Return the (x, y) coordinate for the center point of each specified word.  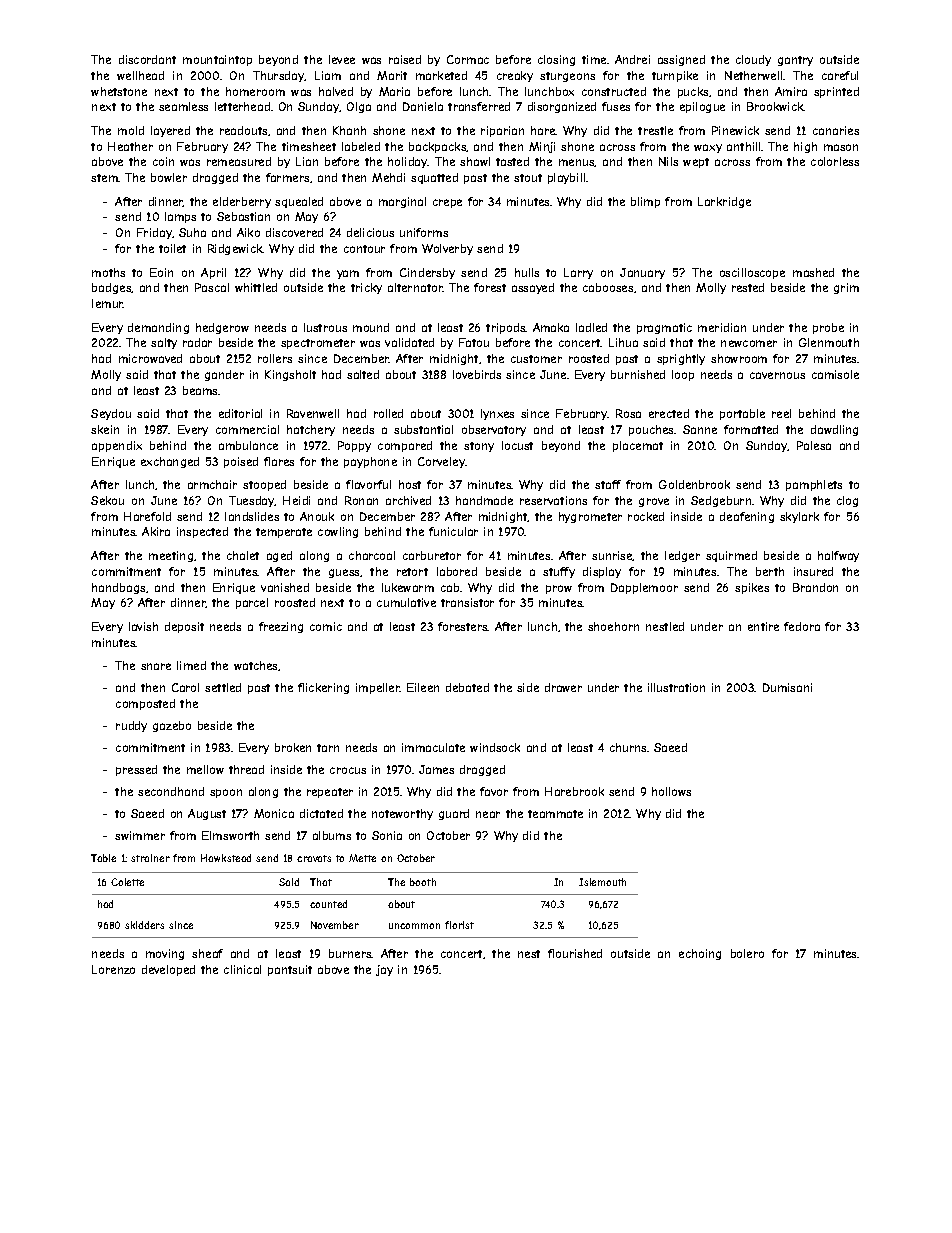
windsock (495, 747)
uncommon (414, 926)
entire (763, 626)
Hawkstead (226, 858)
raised (405, 59)
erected (669, 413)
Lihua (623, 342)
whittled (256, 287)
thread (246, 769)
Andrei (632, 59)
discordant (147, 59)
